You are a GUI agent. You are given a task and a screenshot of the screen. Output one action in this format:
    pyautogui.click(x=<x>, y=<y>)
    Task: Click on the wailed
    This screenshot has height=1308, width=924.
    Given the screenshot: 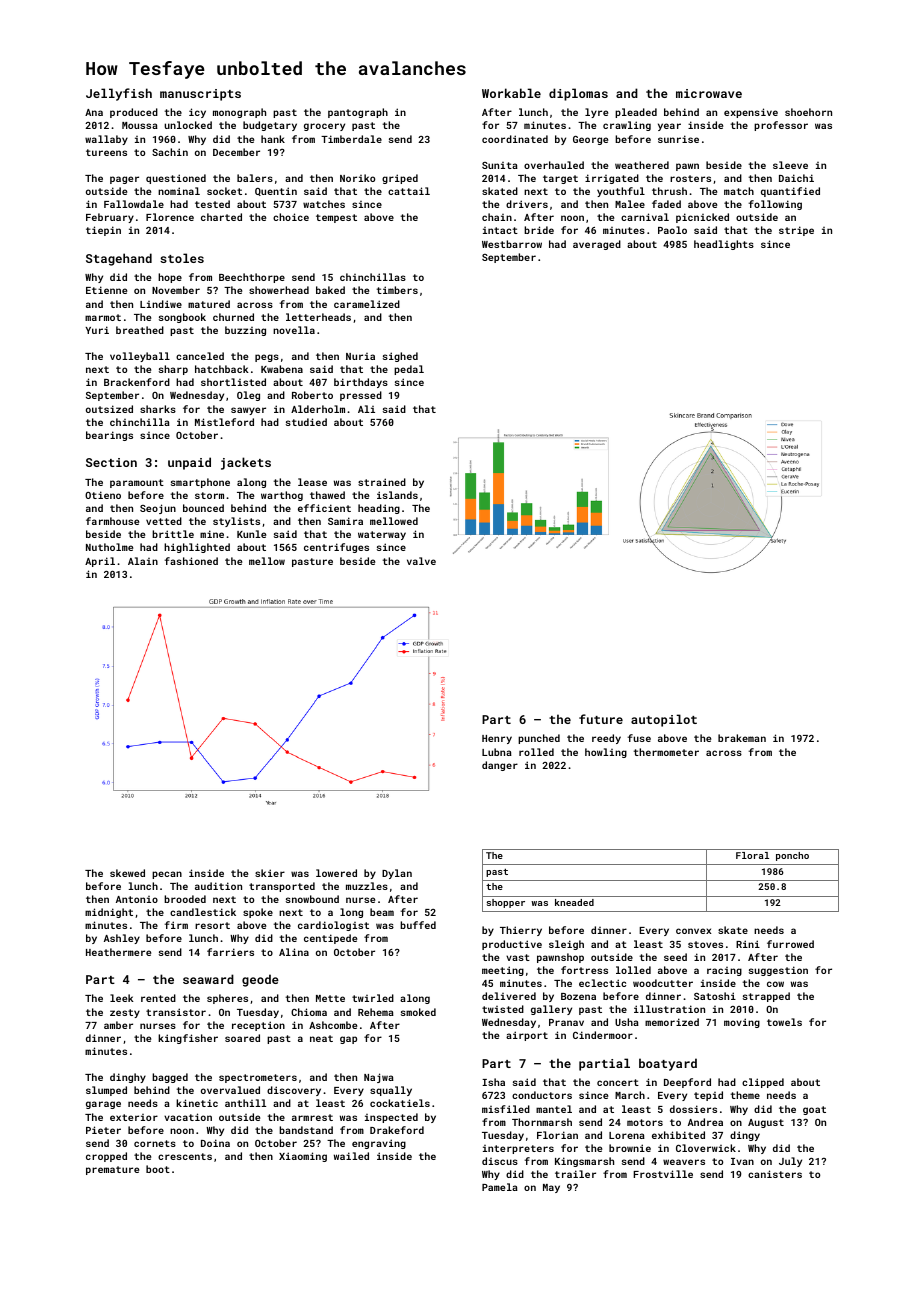 What is the action you would take?
    pyautogui.click(x=351, y=1156)
